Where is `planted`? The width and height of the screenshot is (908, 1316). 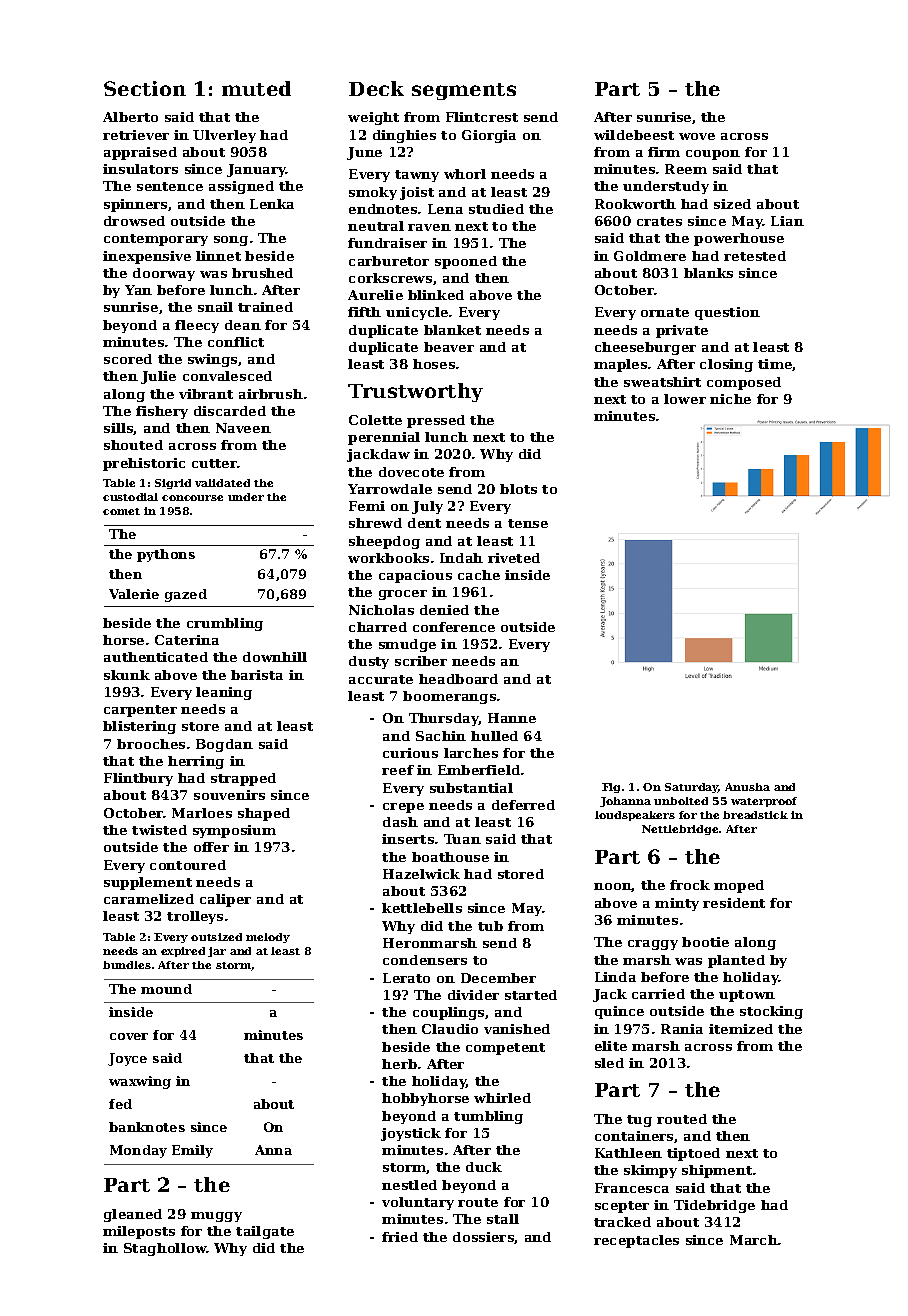
planted is located at coordinates (736, 961).
